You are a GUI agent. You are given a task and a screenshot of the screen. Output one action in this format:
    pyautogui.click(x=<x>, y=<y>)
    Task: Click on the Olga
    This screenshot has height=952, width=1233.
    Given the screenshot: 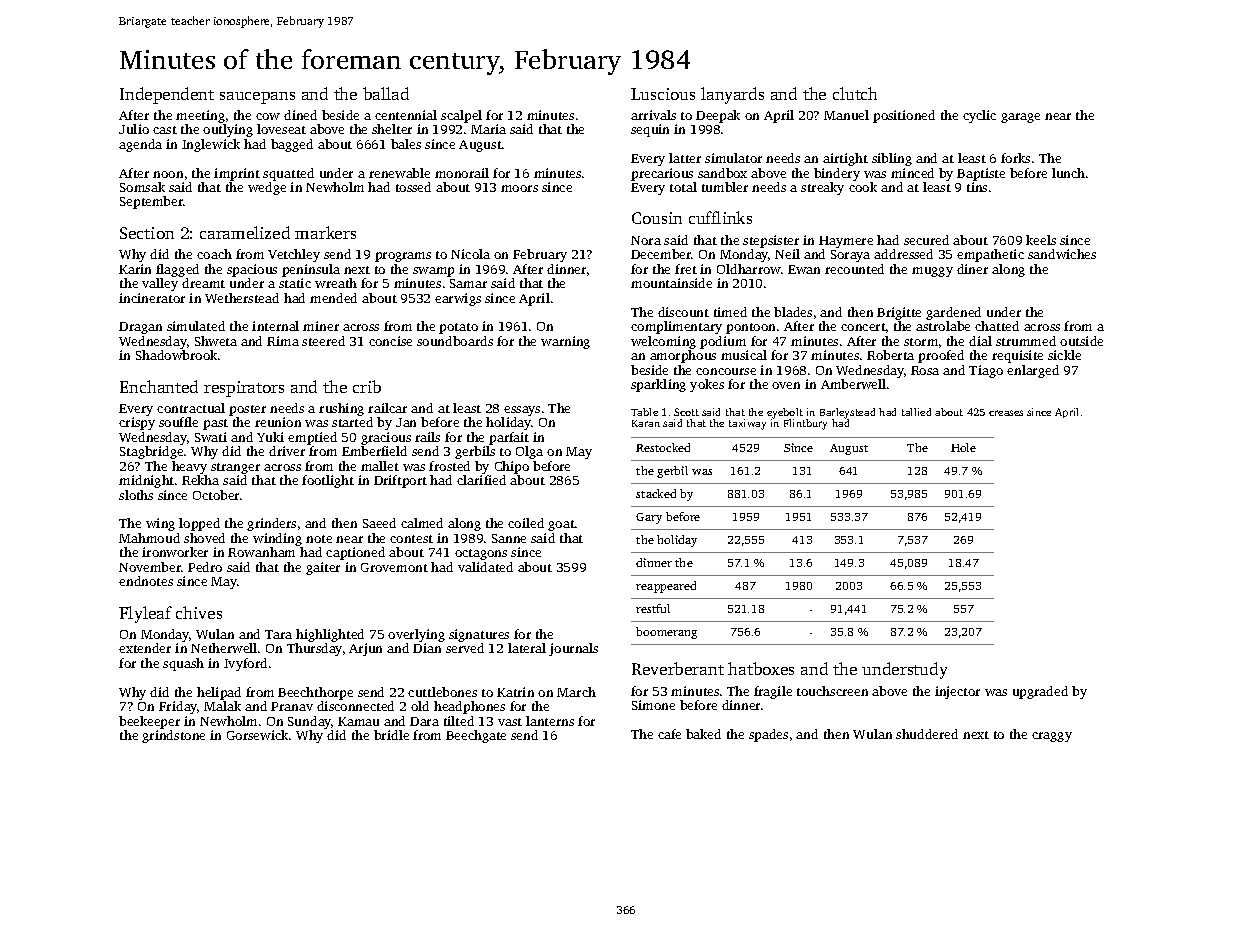 What is the action you would take?
    pyautogui.click(x=529, y=452)
